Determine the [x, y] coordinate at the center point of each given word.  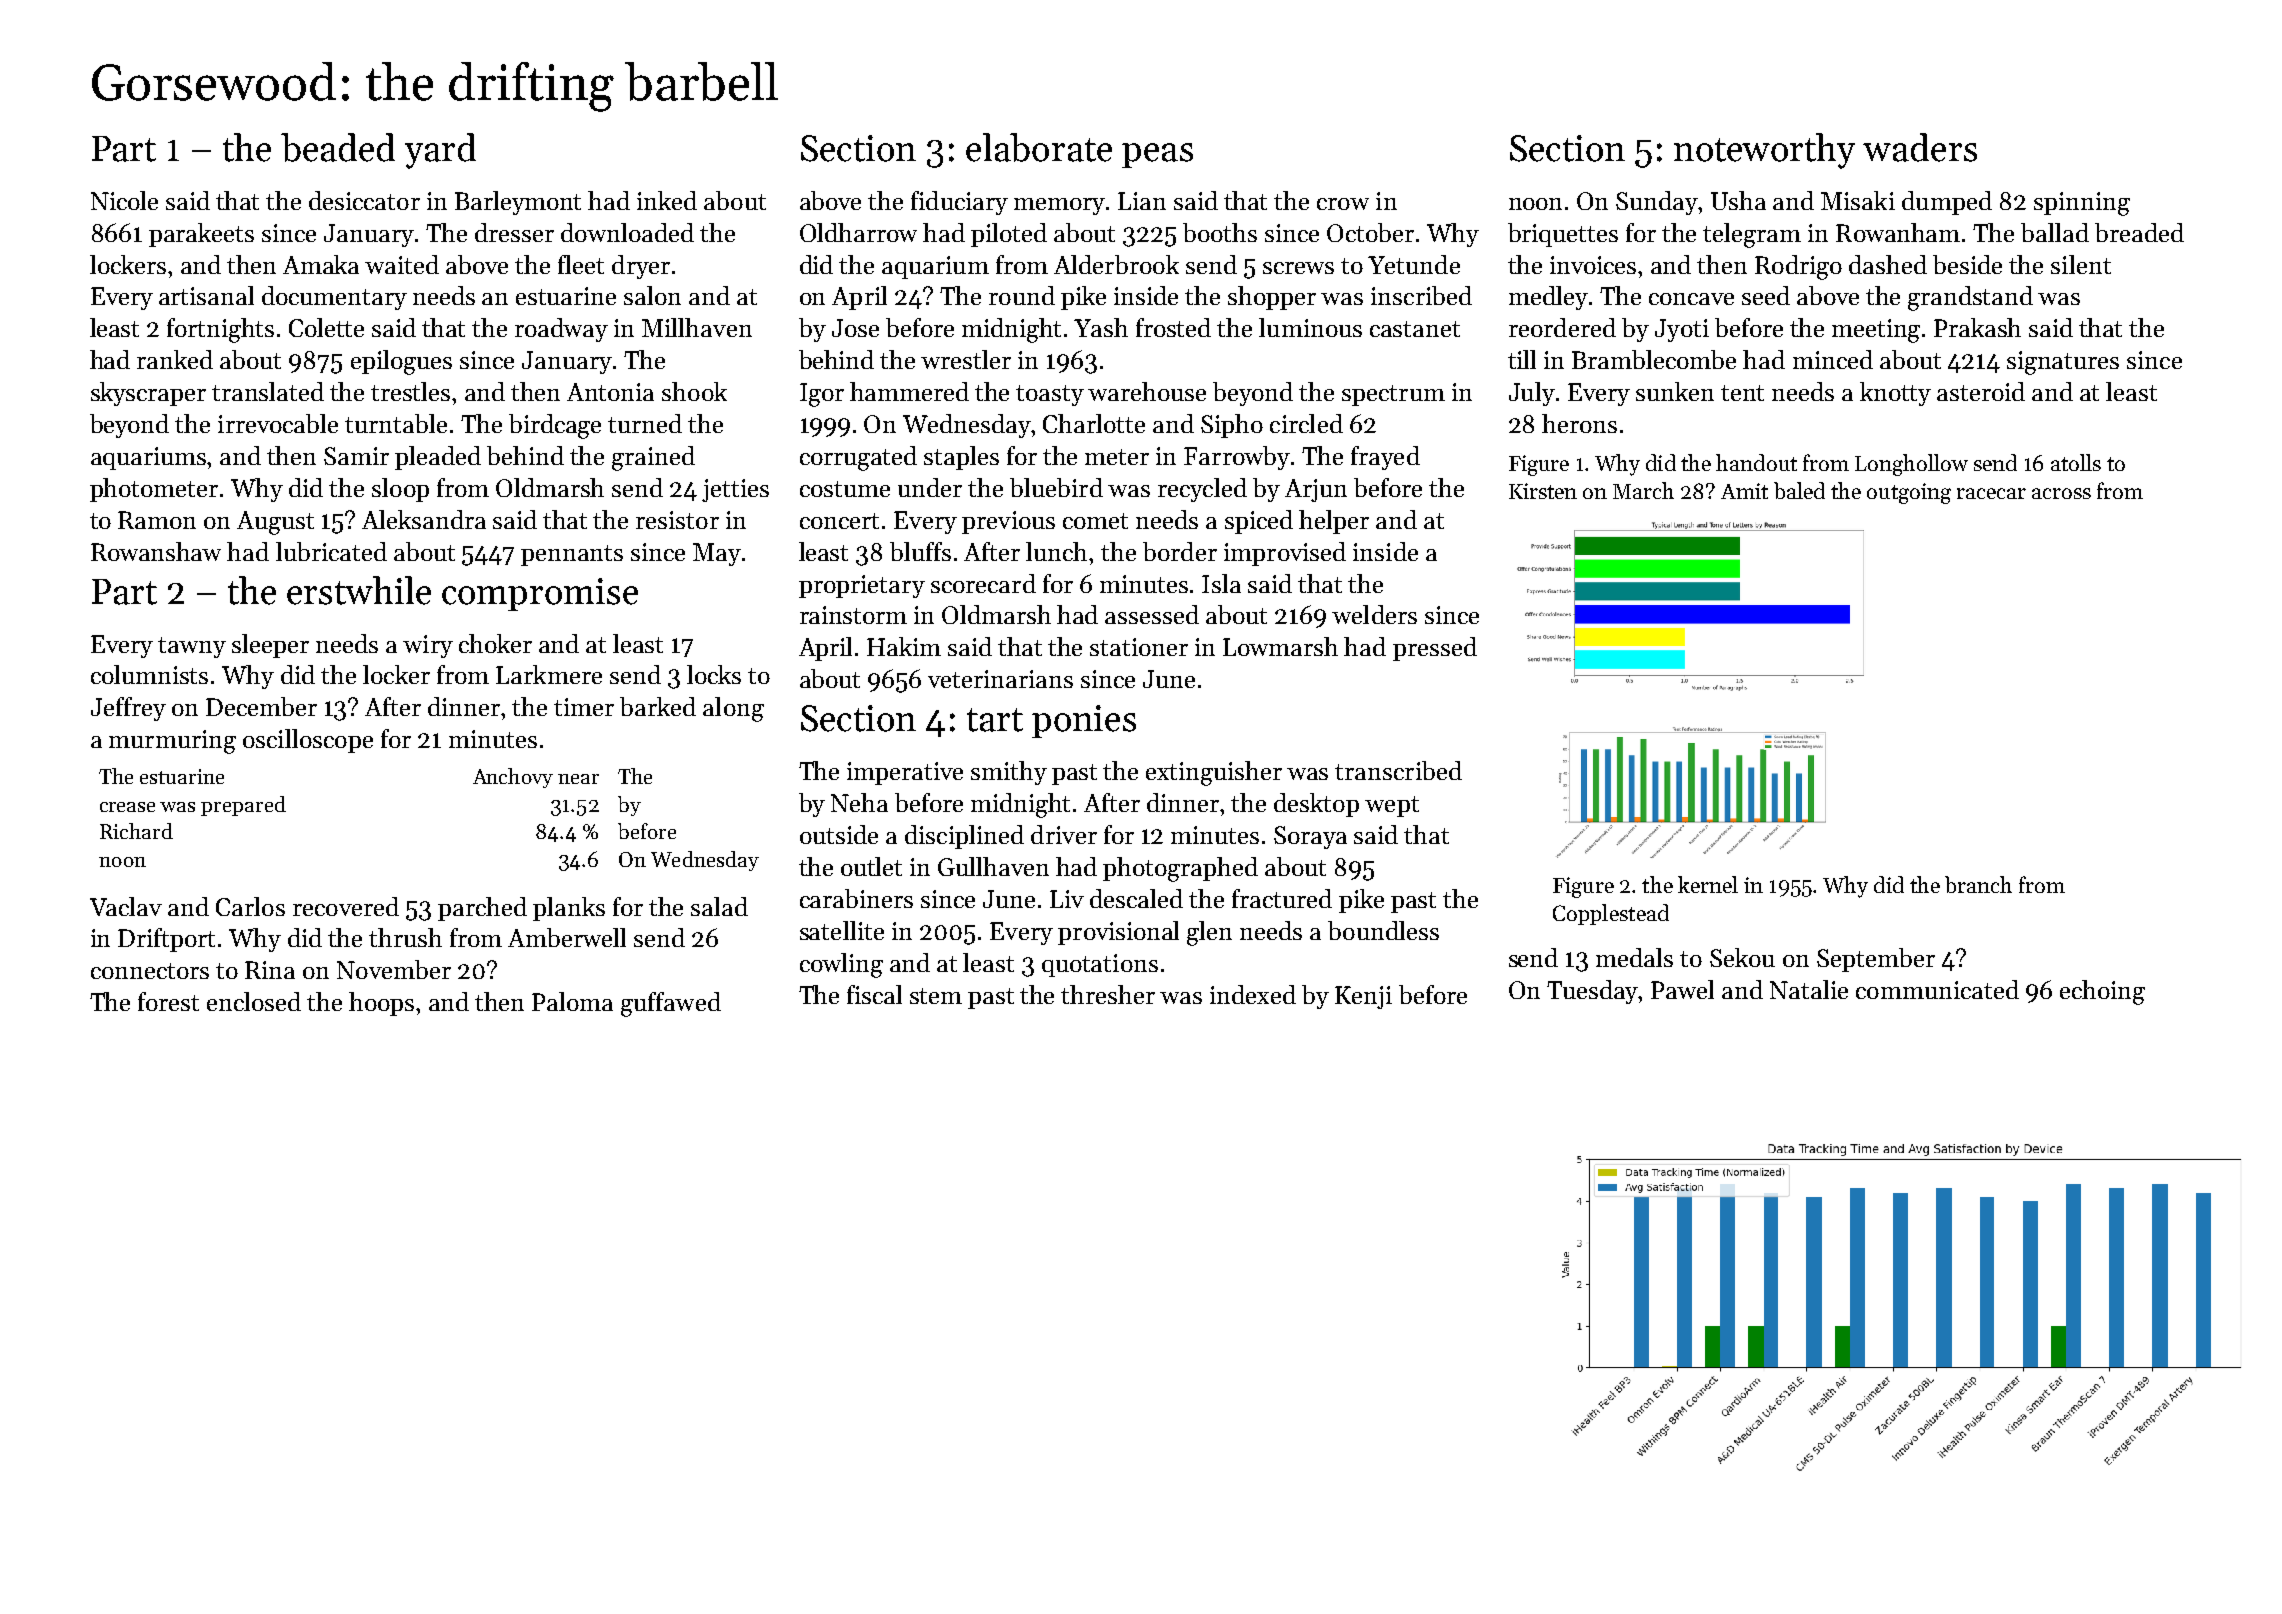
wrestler [966, 359]
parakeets [201, 235]
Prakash [1977, 327]
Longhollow [1911, 465]
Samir [356, 456]
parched [482, 909]
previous [1008, 522]
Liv [1067, 899]
